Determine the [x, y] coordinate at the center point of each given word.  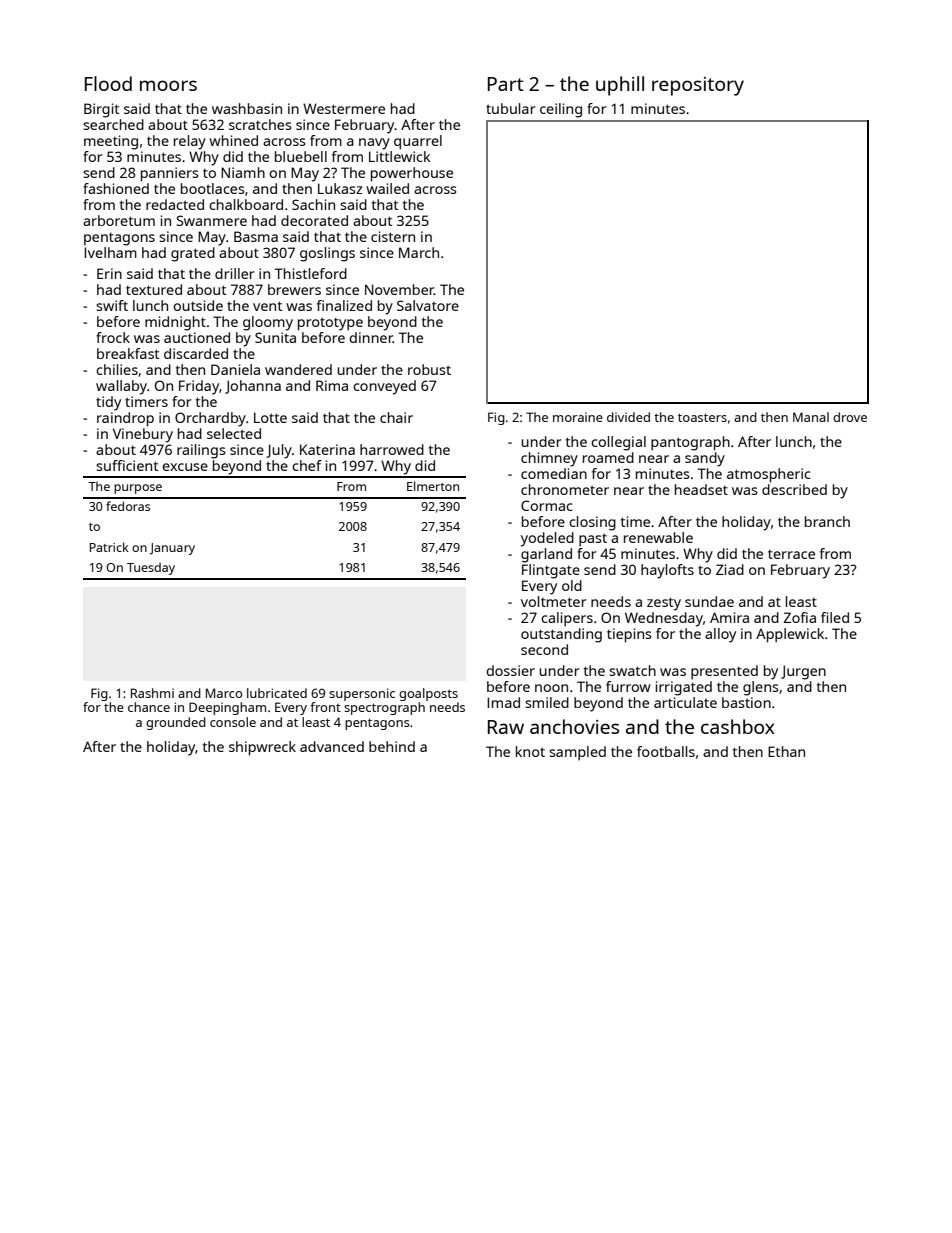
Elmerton [433, 486]
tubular [511, 108]
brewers [294, 289]
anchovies [574, 726]
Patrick [109, 547]
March [419, 252]
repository [698, 86]
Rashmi [152, 693]
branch [827, 521]
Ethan [786, 751]
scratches [260, 124]
